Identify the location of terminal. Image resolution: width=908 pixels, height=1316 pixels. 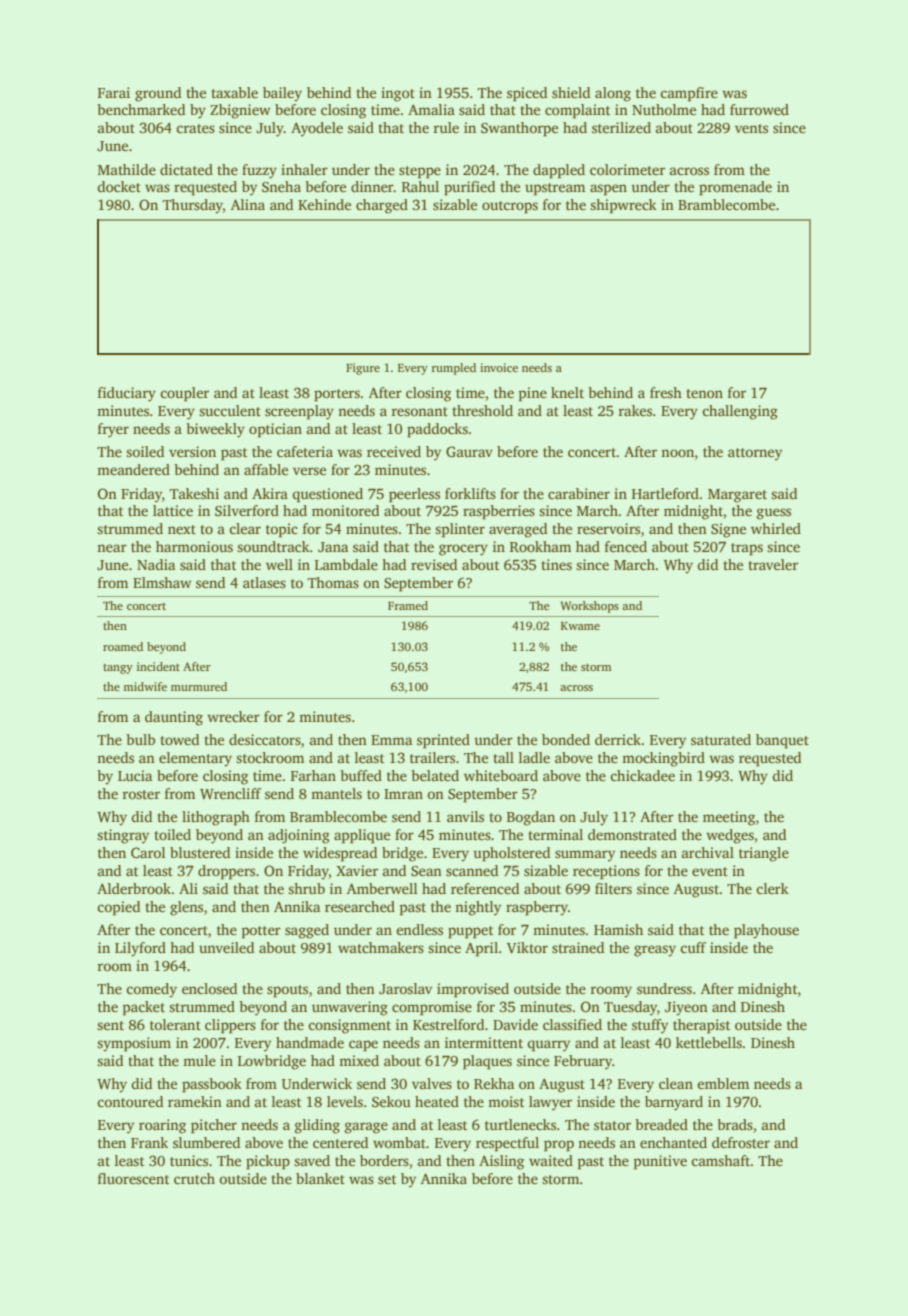
(555, 834).
